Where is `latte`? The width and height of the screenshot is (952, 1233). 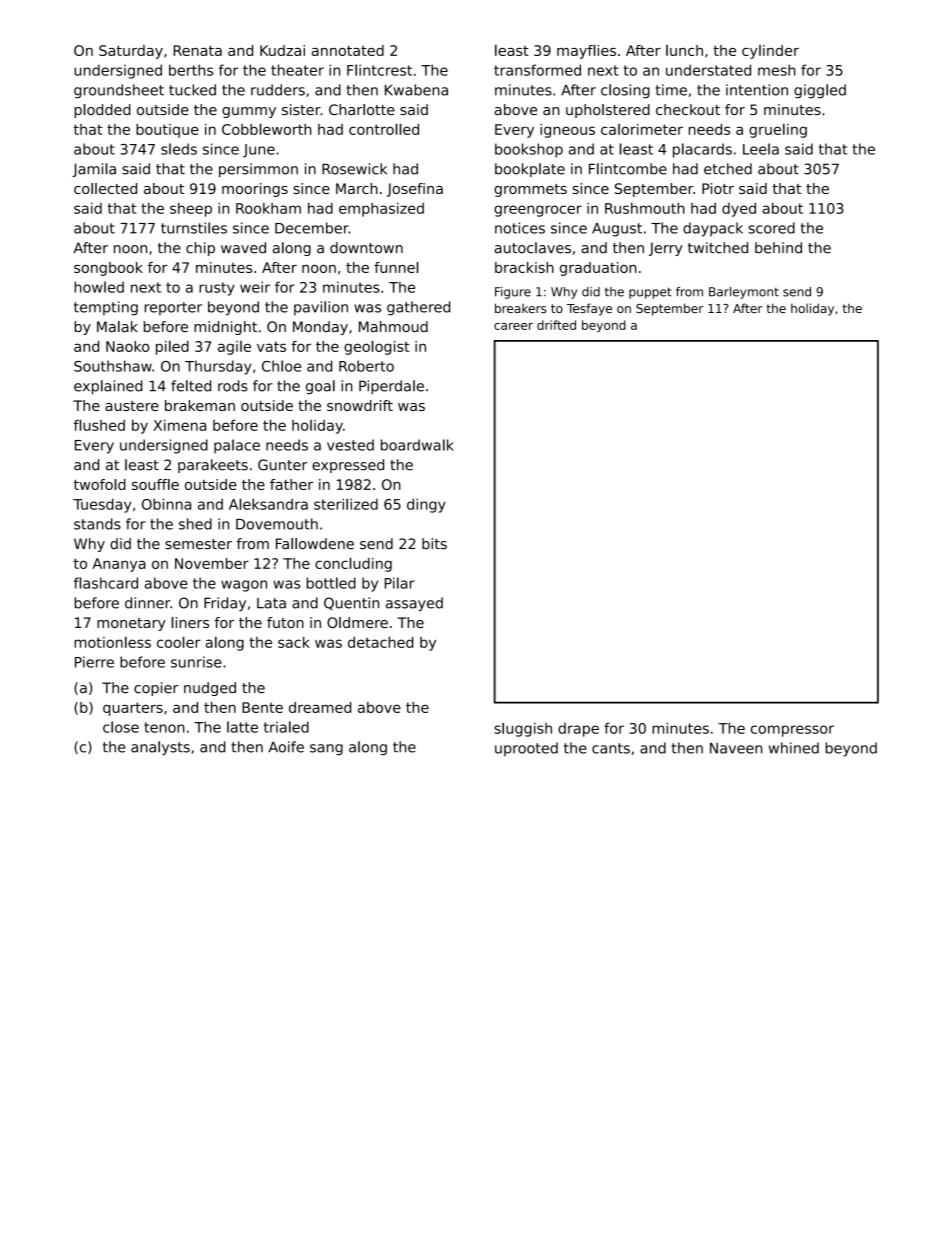
latte is located at coordinates (242, 727).
